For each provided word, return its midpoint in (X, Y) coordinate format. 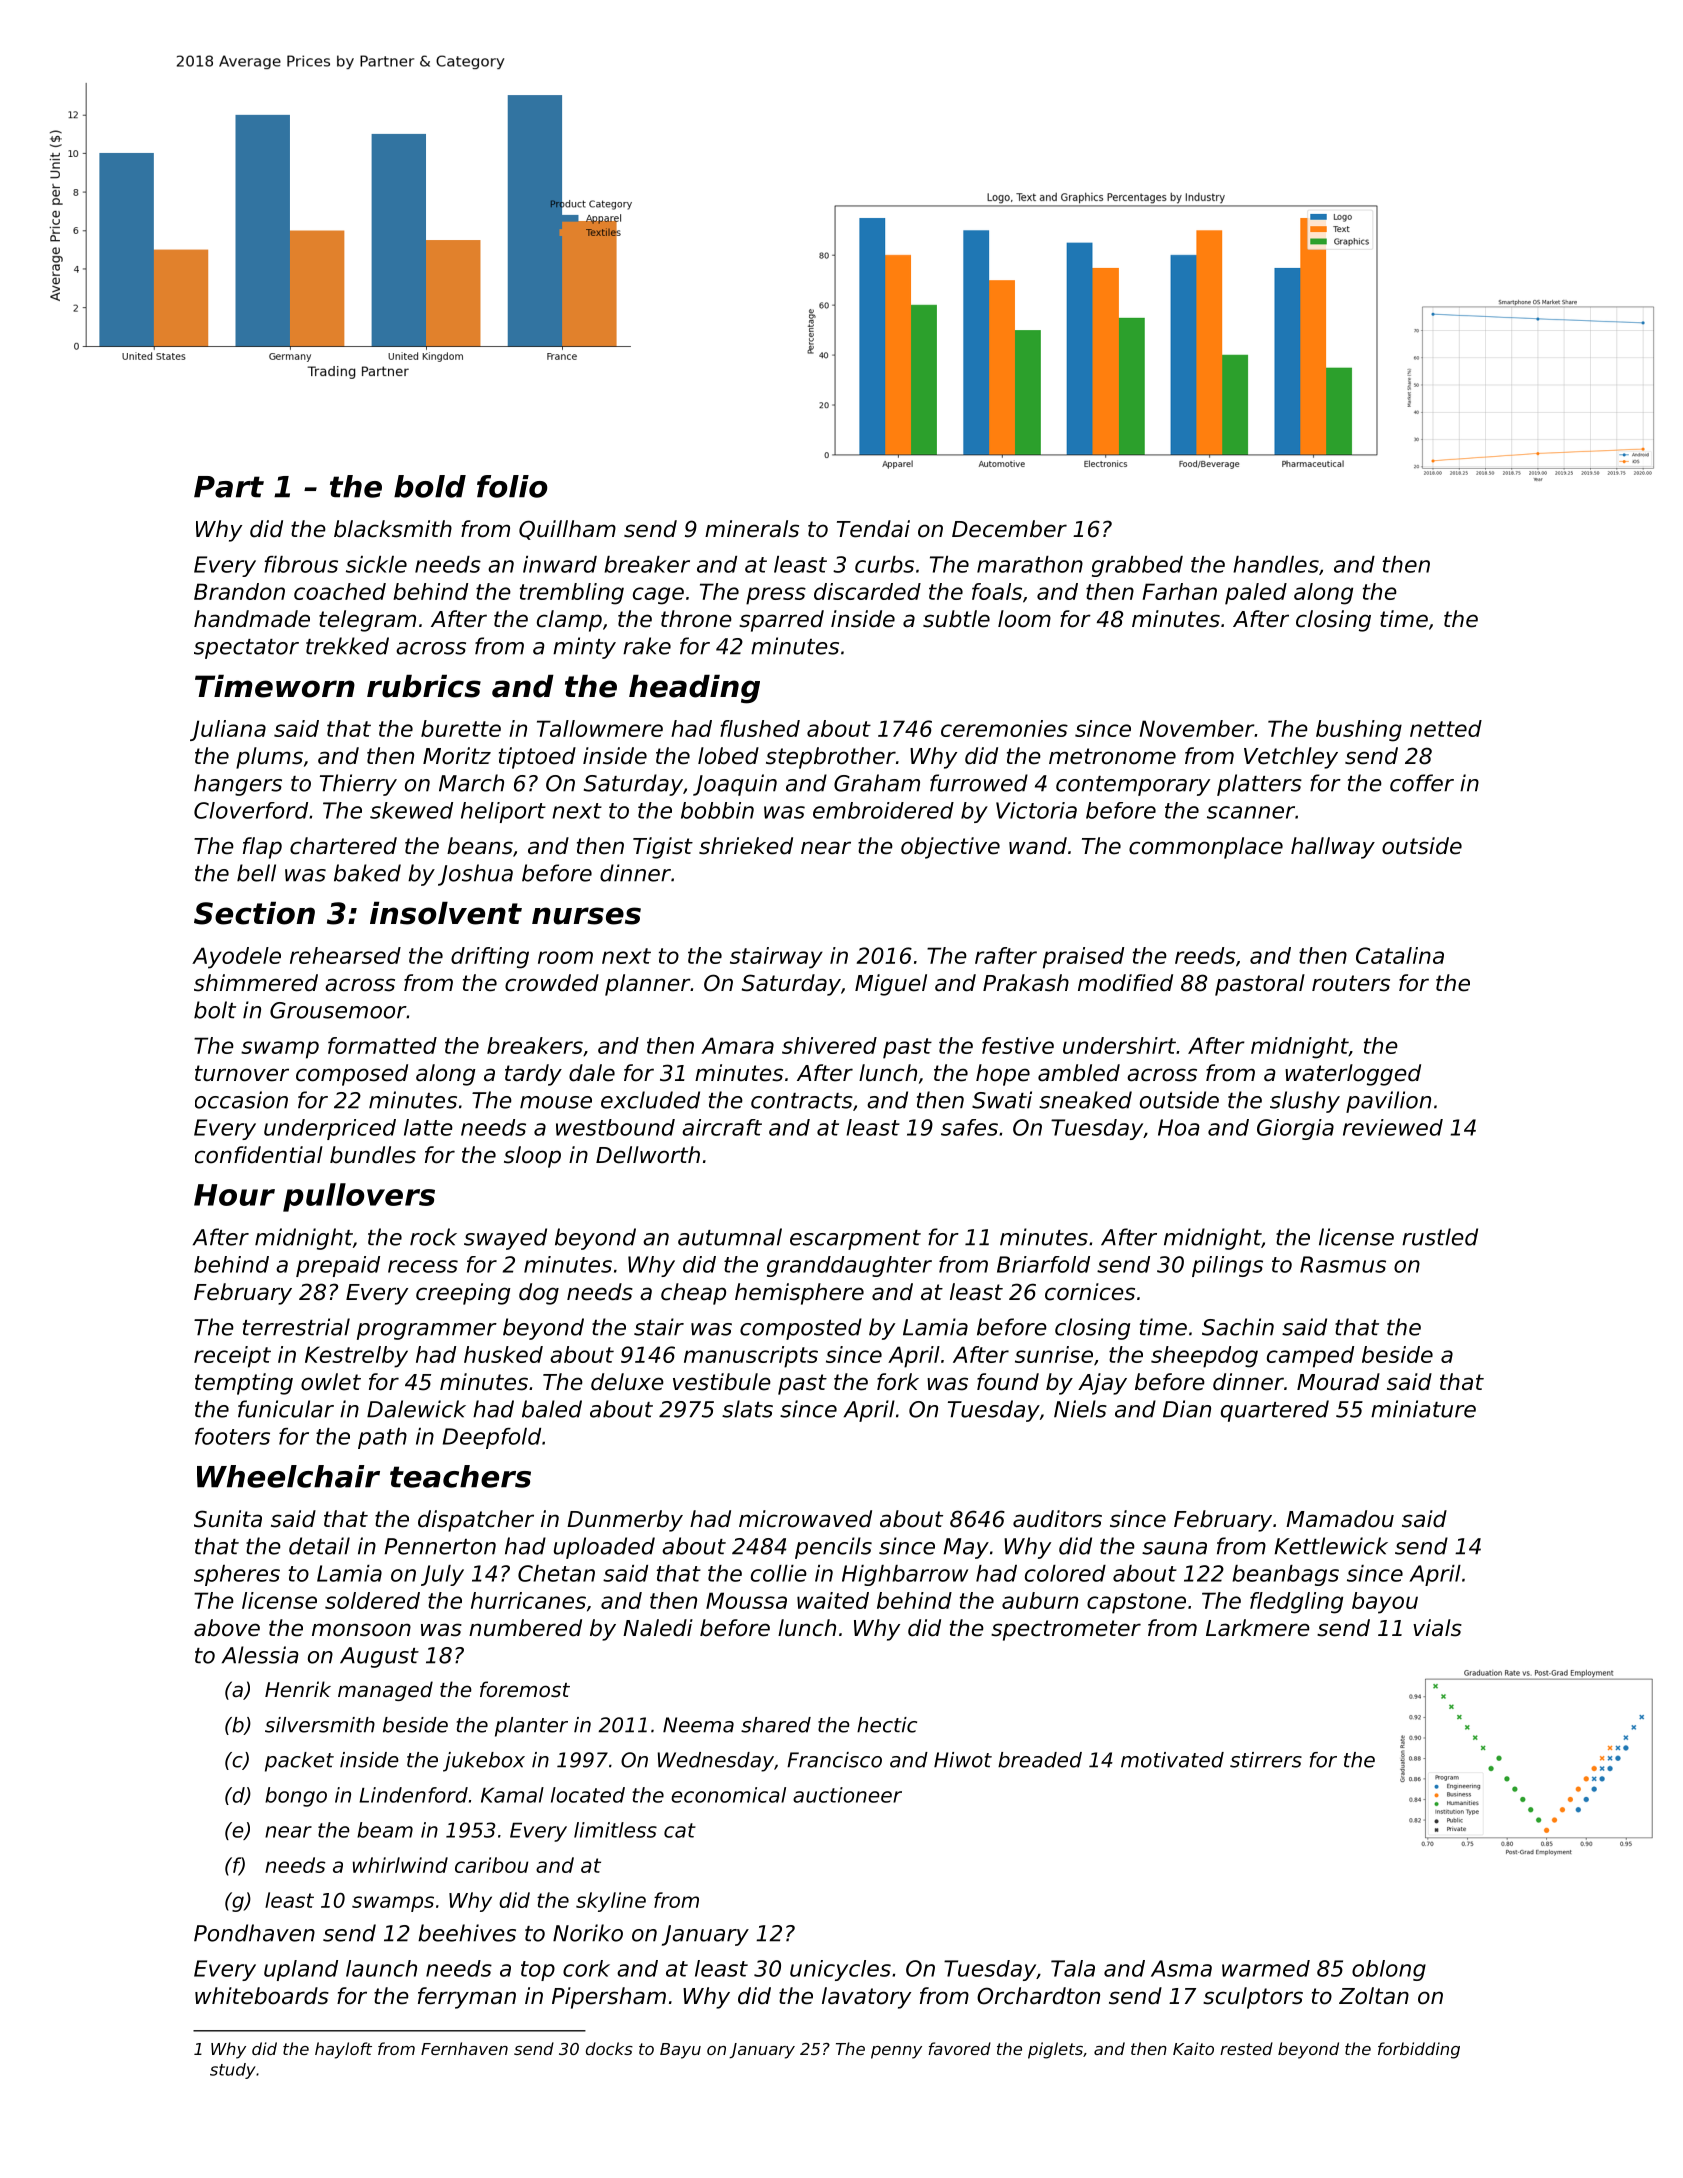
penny (896, 2052)
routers (1351, 983)
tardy (533, 1075)
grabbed (1137, 566)
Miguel (891, 985)
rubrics (424, 686)
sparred (781, 621)
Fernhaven (464, 2048)
